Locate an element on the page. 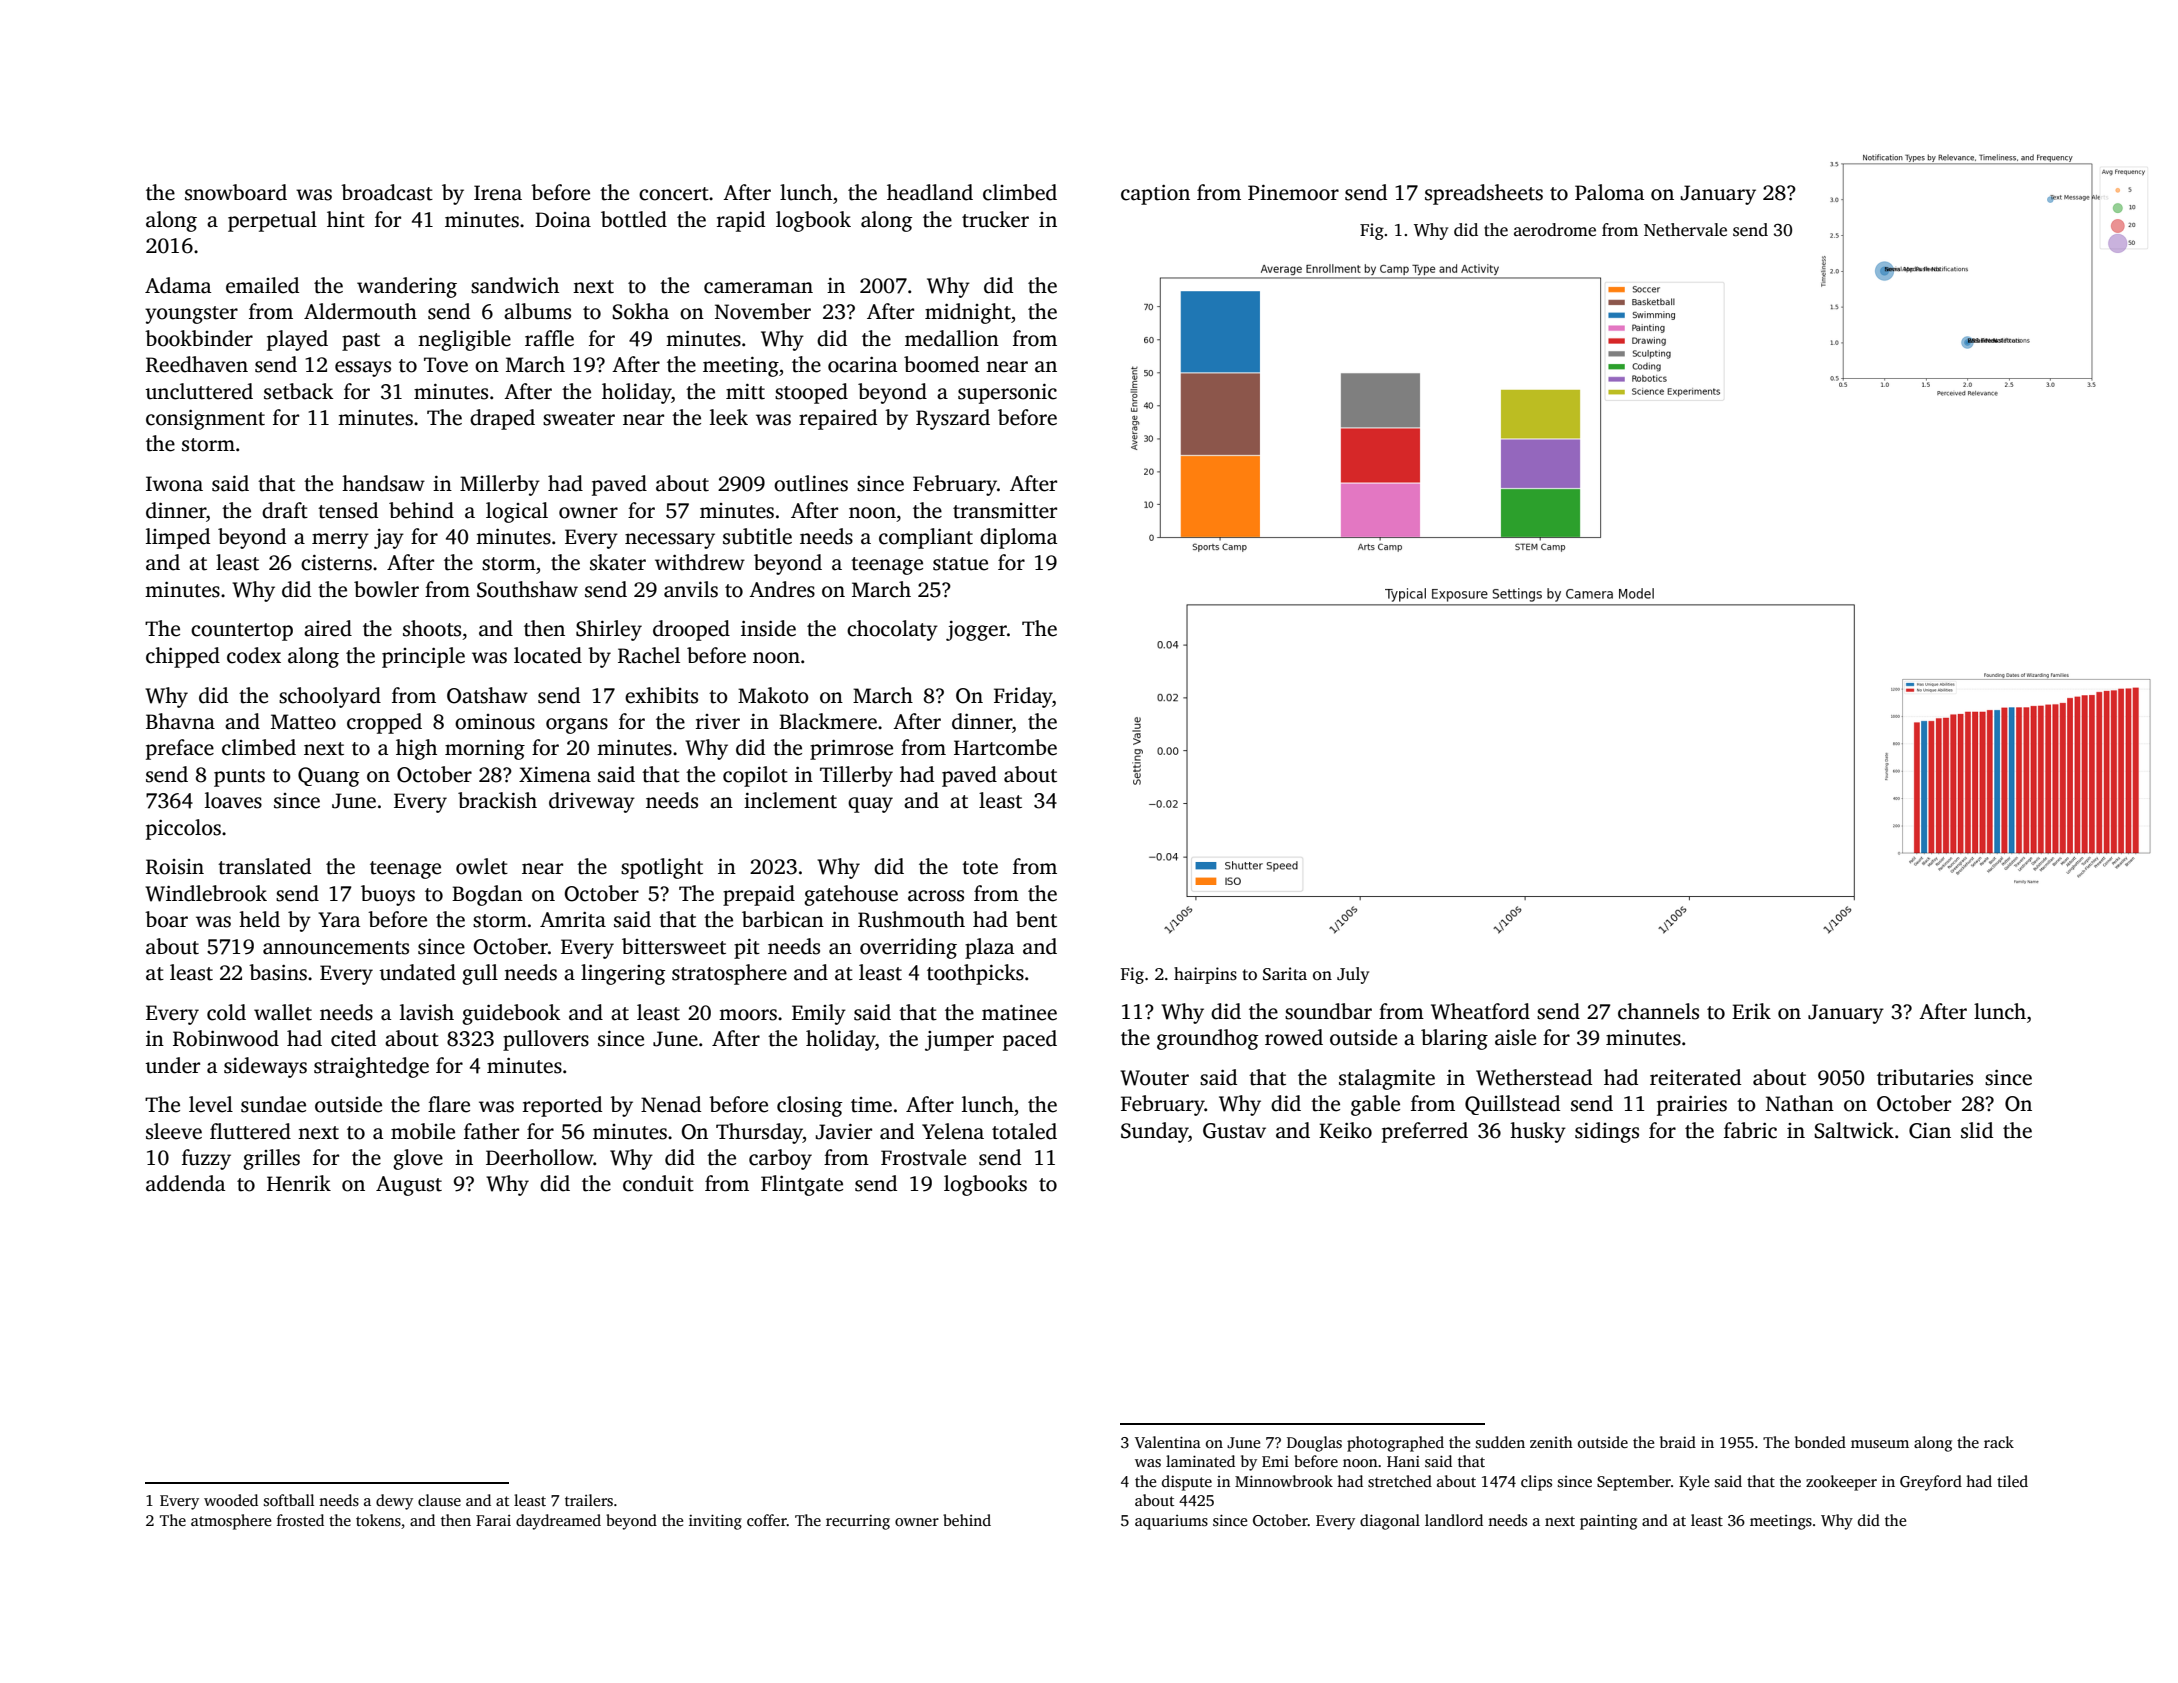  youngster is located at coordinates (191, 315).
